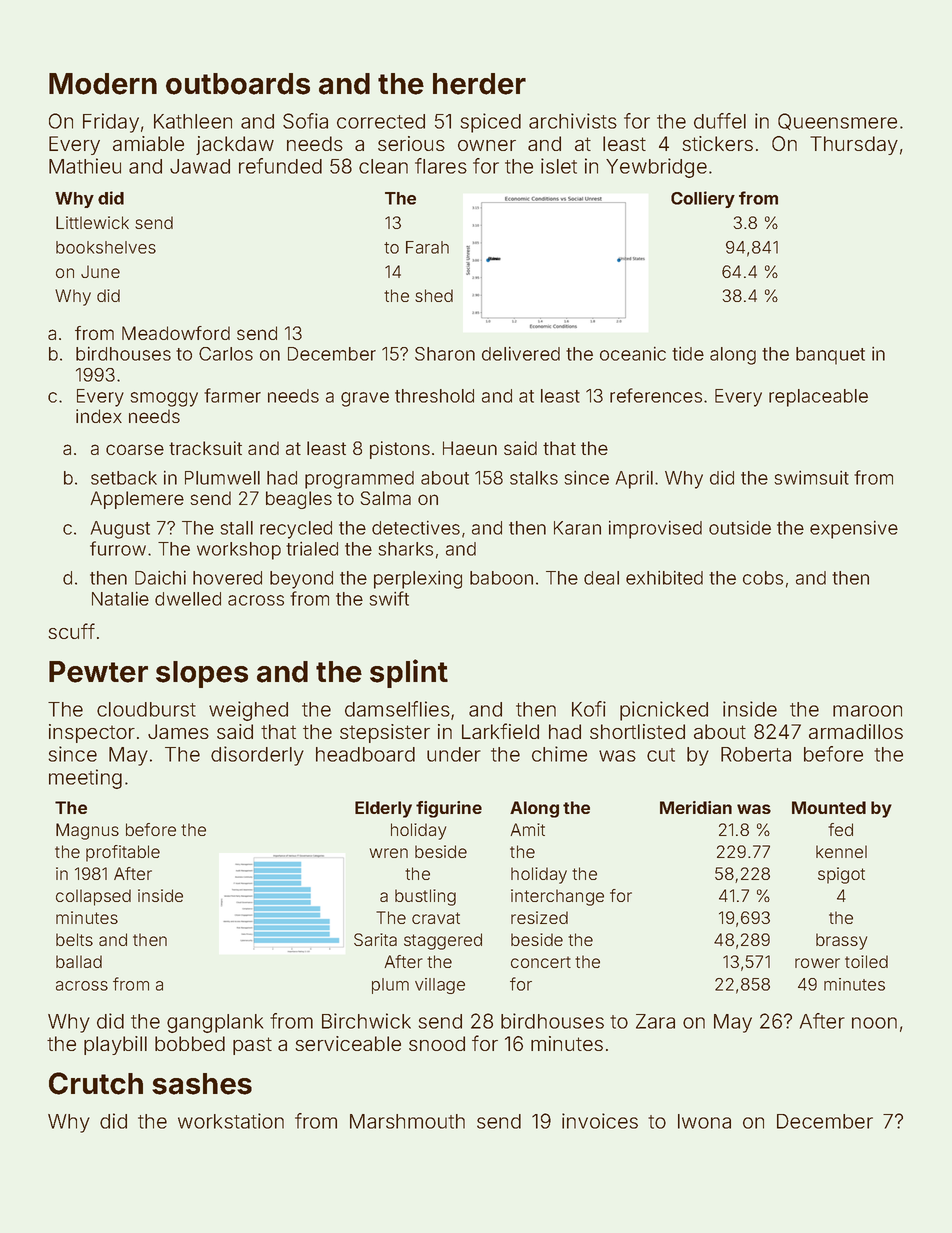 Image resolution: width=952 pixels, height=1233 pixels. What do you see at coordinates (231, 1121) in the screenshot?
I see `workstation` at bounding box center [231, 1121].
